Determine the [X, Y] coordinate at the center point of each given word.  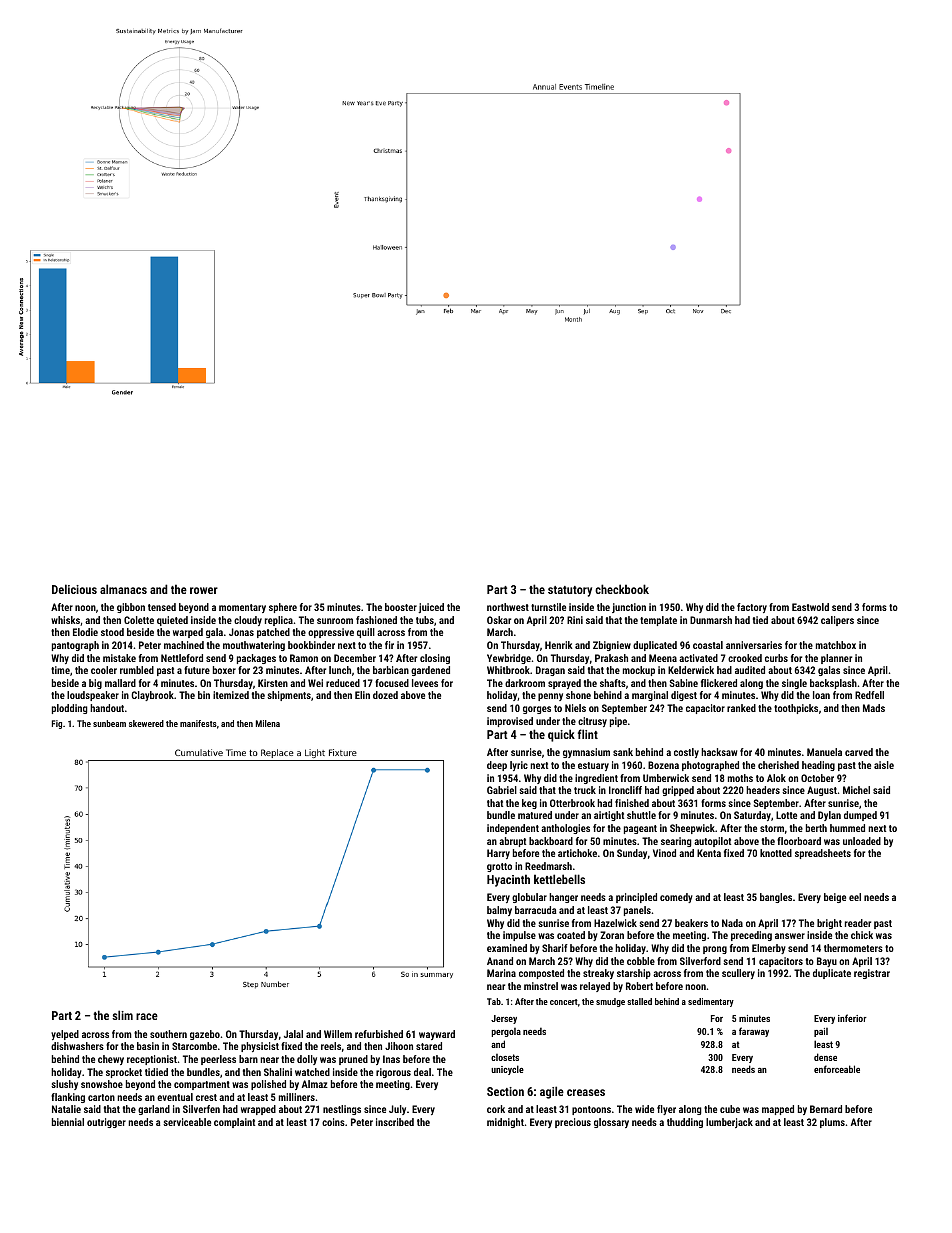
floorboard [799, 841]
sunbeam [109, 723]
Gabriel [502, 790]
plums [832, 1123]
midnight [505, 1123]
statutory [570, 591]
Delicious [74, 589]
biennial [68, 1122]
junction [629, 608]
